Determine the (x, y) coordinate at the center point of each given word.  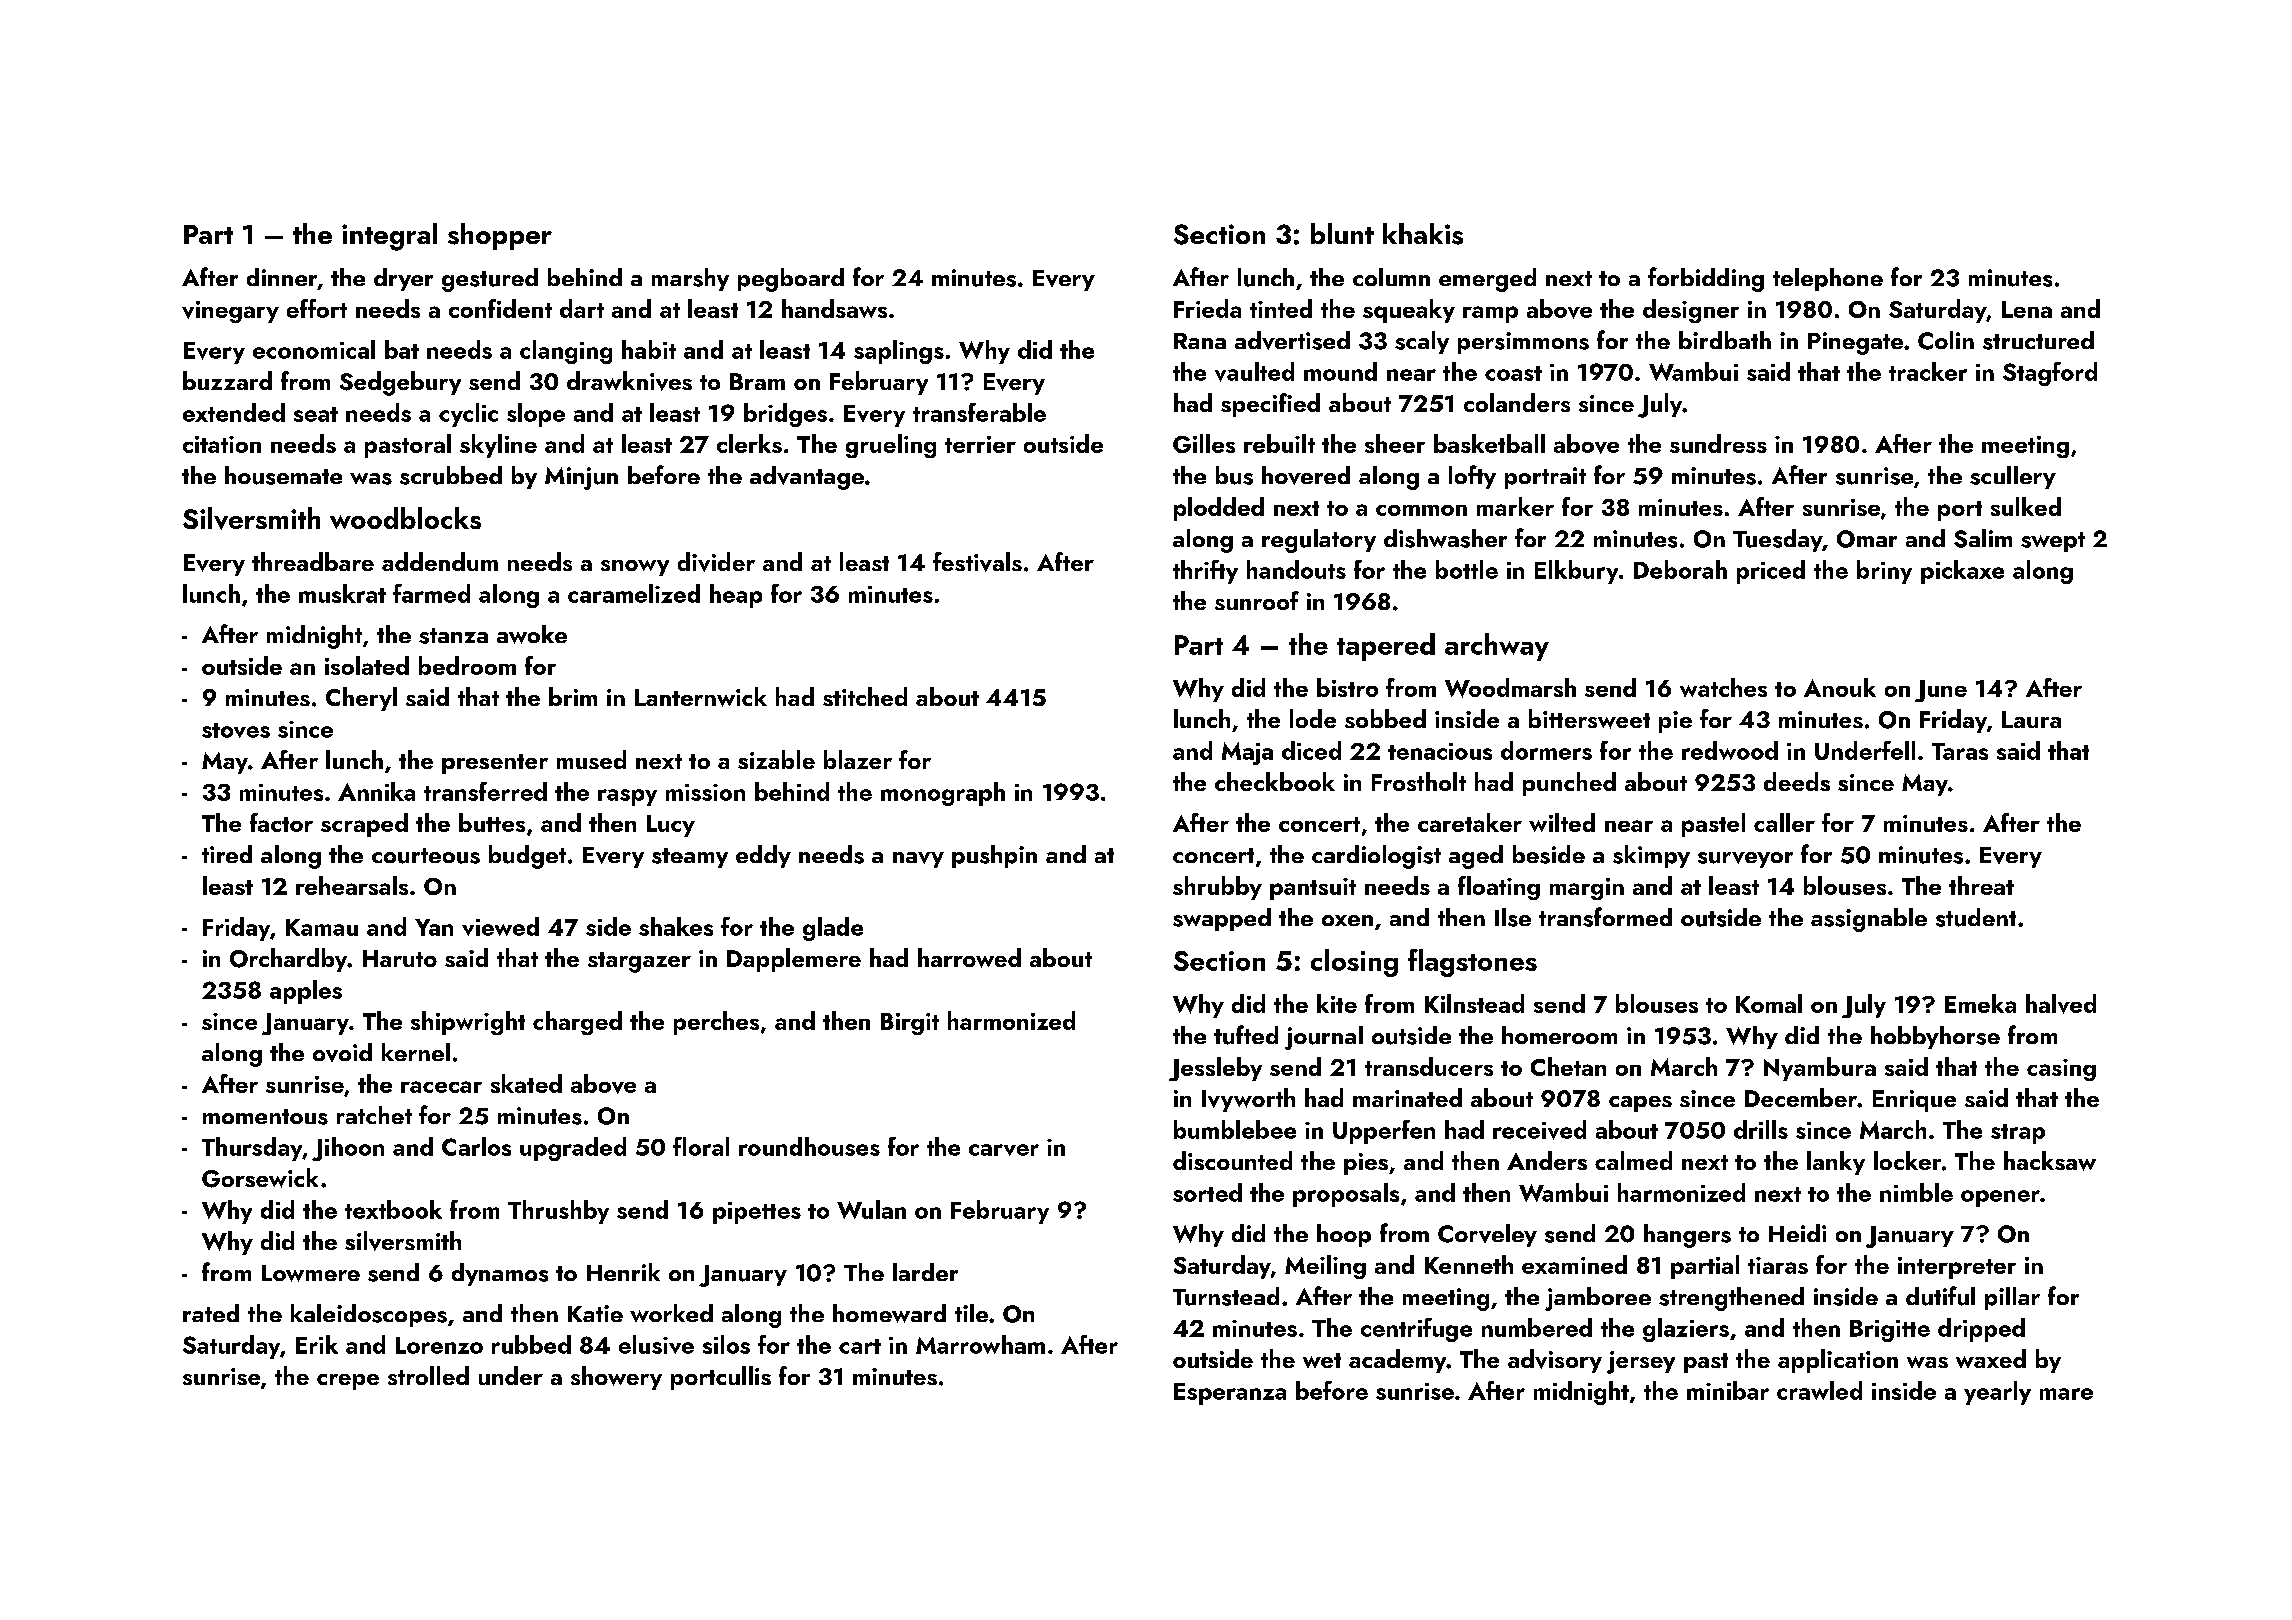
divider (716, 562)
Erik (317, 1344)
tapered (1386, 647)
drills (1761, 1129)
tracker (1928, 371)
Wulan (871, 1209)
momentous (265, 1117)
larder (925, 1272)
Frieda (1207, 308)
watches (1723, 687)
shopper (500, 236)
